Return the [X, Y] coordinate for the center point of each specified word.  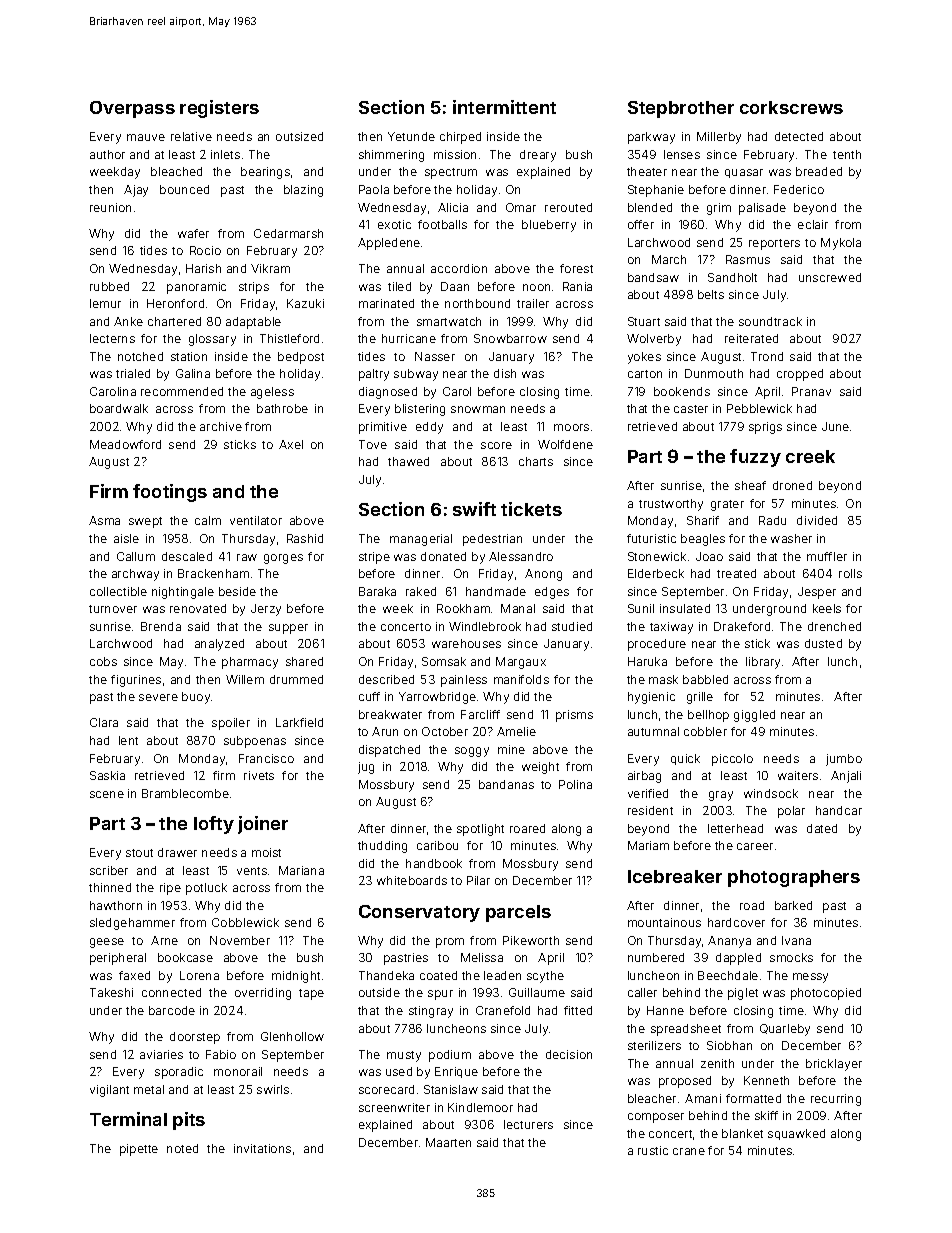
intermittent [504, 107]
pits [189, 1121]
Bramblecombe [185, 793]
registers [219, 109]
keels [827, 608]
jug [366, 768]
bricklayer [834, 1065]
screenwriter [394, 1107]
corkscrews [791, 107]
